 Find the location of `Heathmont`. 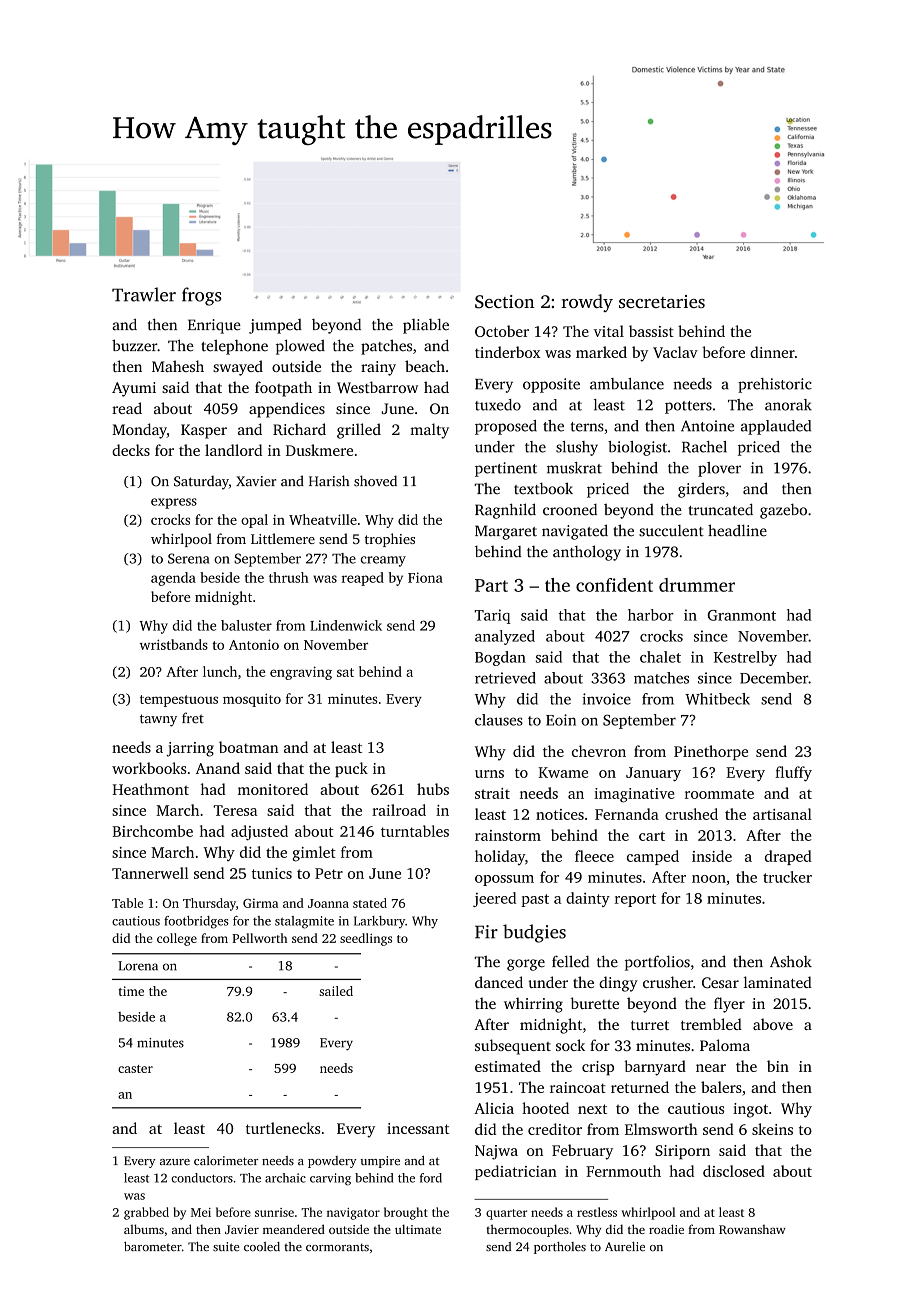

Heathmont is located at coordinates (150, 789).
